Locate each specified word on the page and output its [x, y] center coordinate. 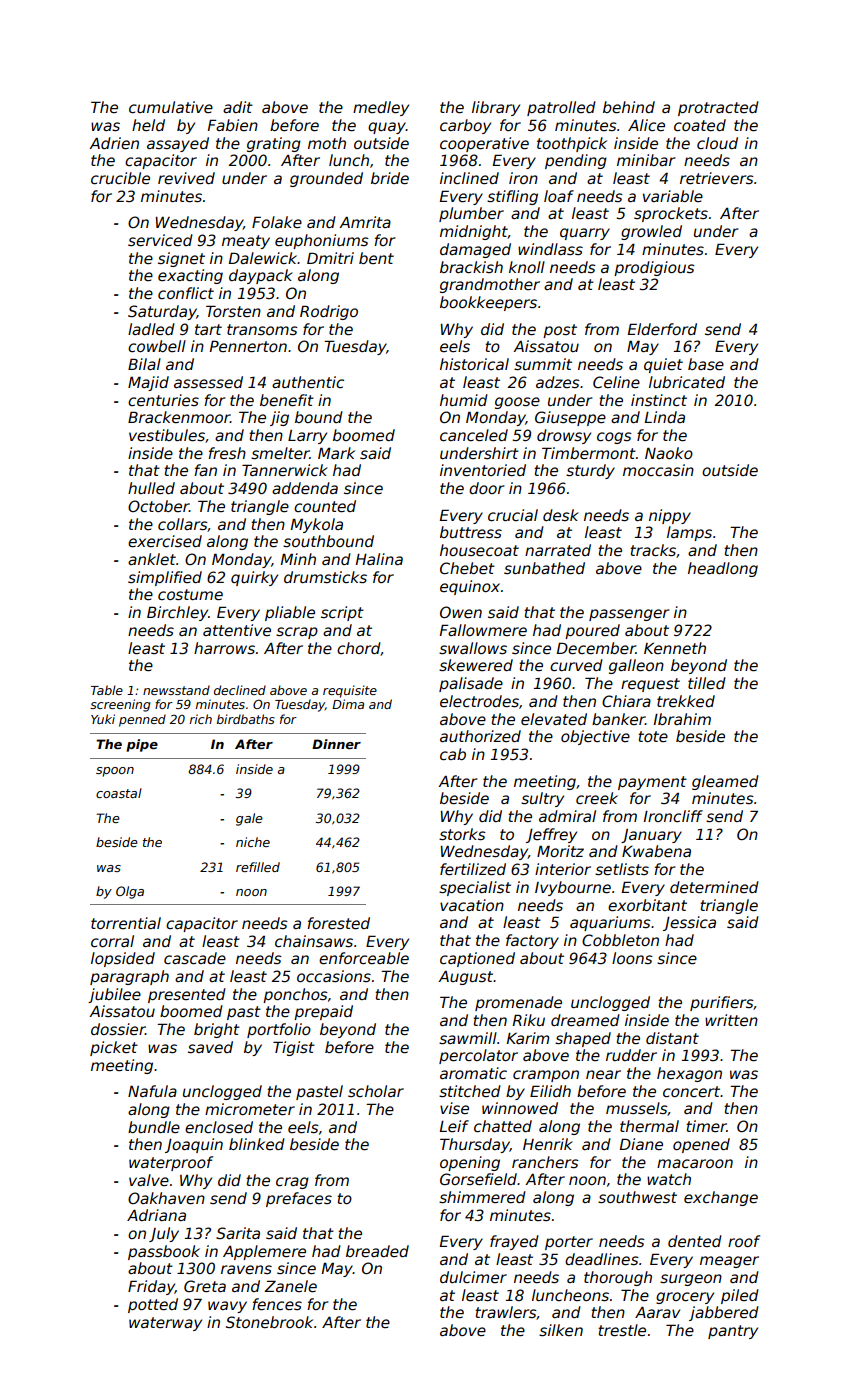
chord [359, 649]
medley [381, 108]
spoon [115, 772]
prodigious [654, 268]
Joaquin [194, 1145]
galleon [636, 666]
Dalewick [263, 258]
